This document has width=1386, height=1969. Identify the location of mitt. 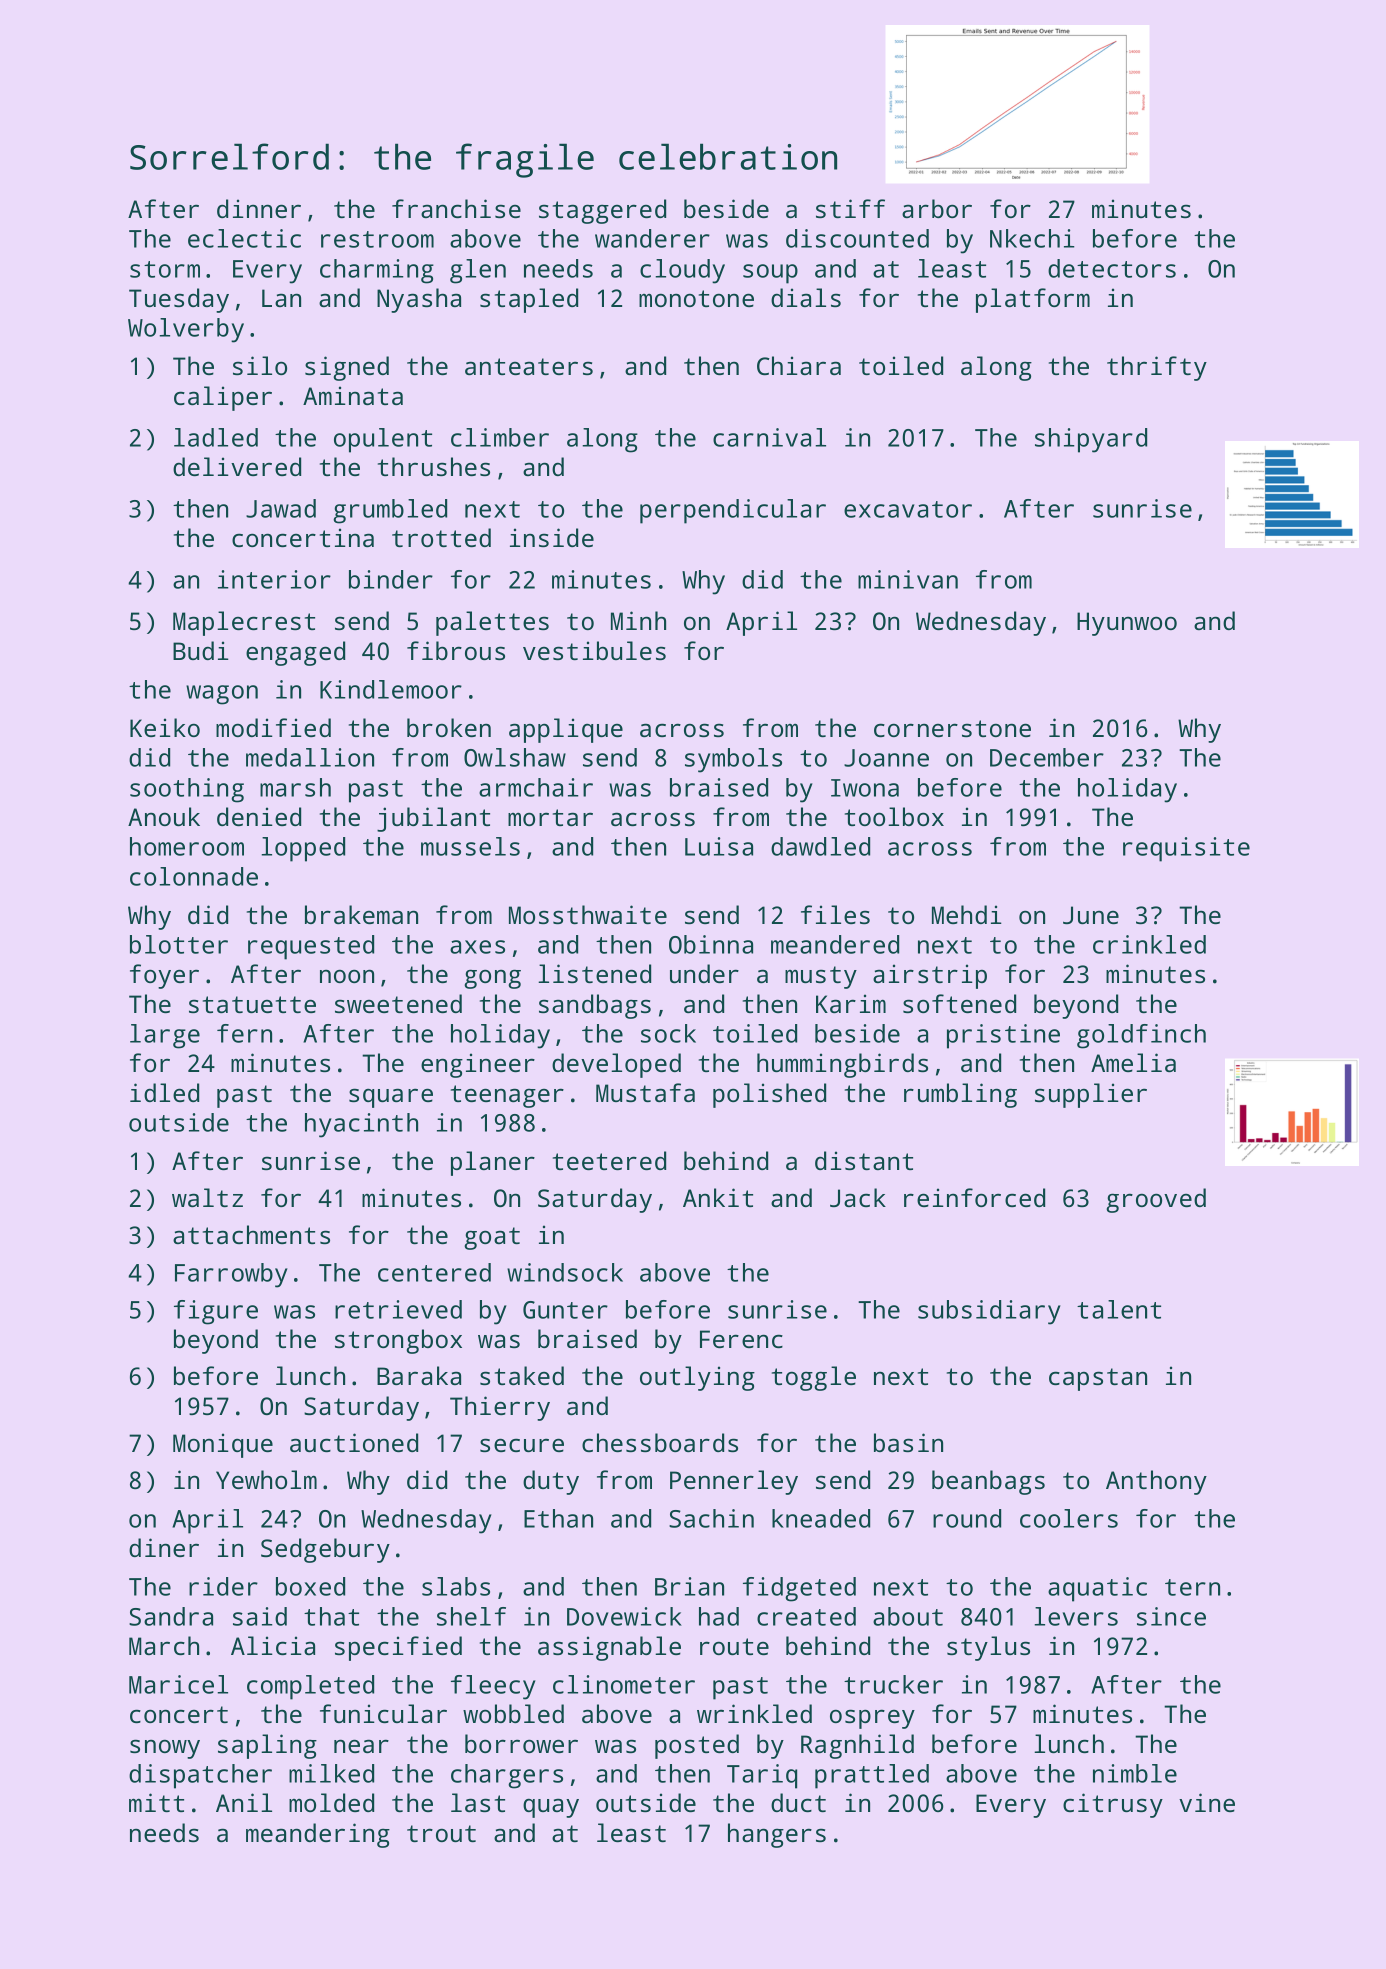
(156, 1802).
